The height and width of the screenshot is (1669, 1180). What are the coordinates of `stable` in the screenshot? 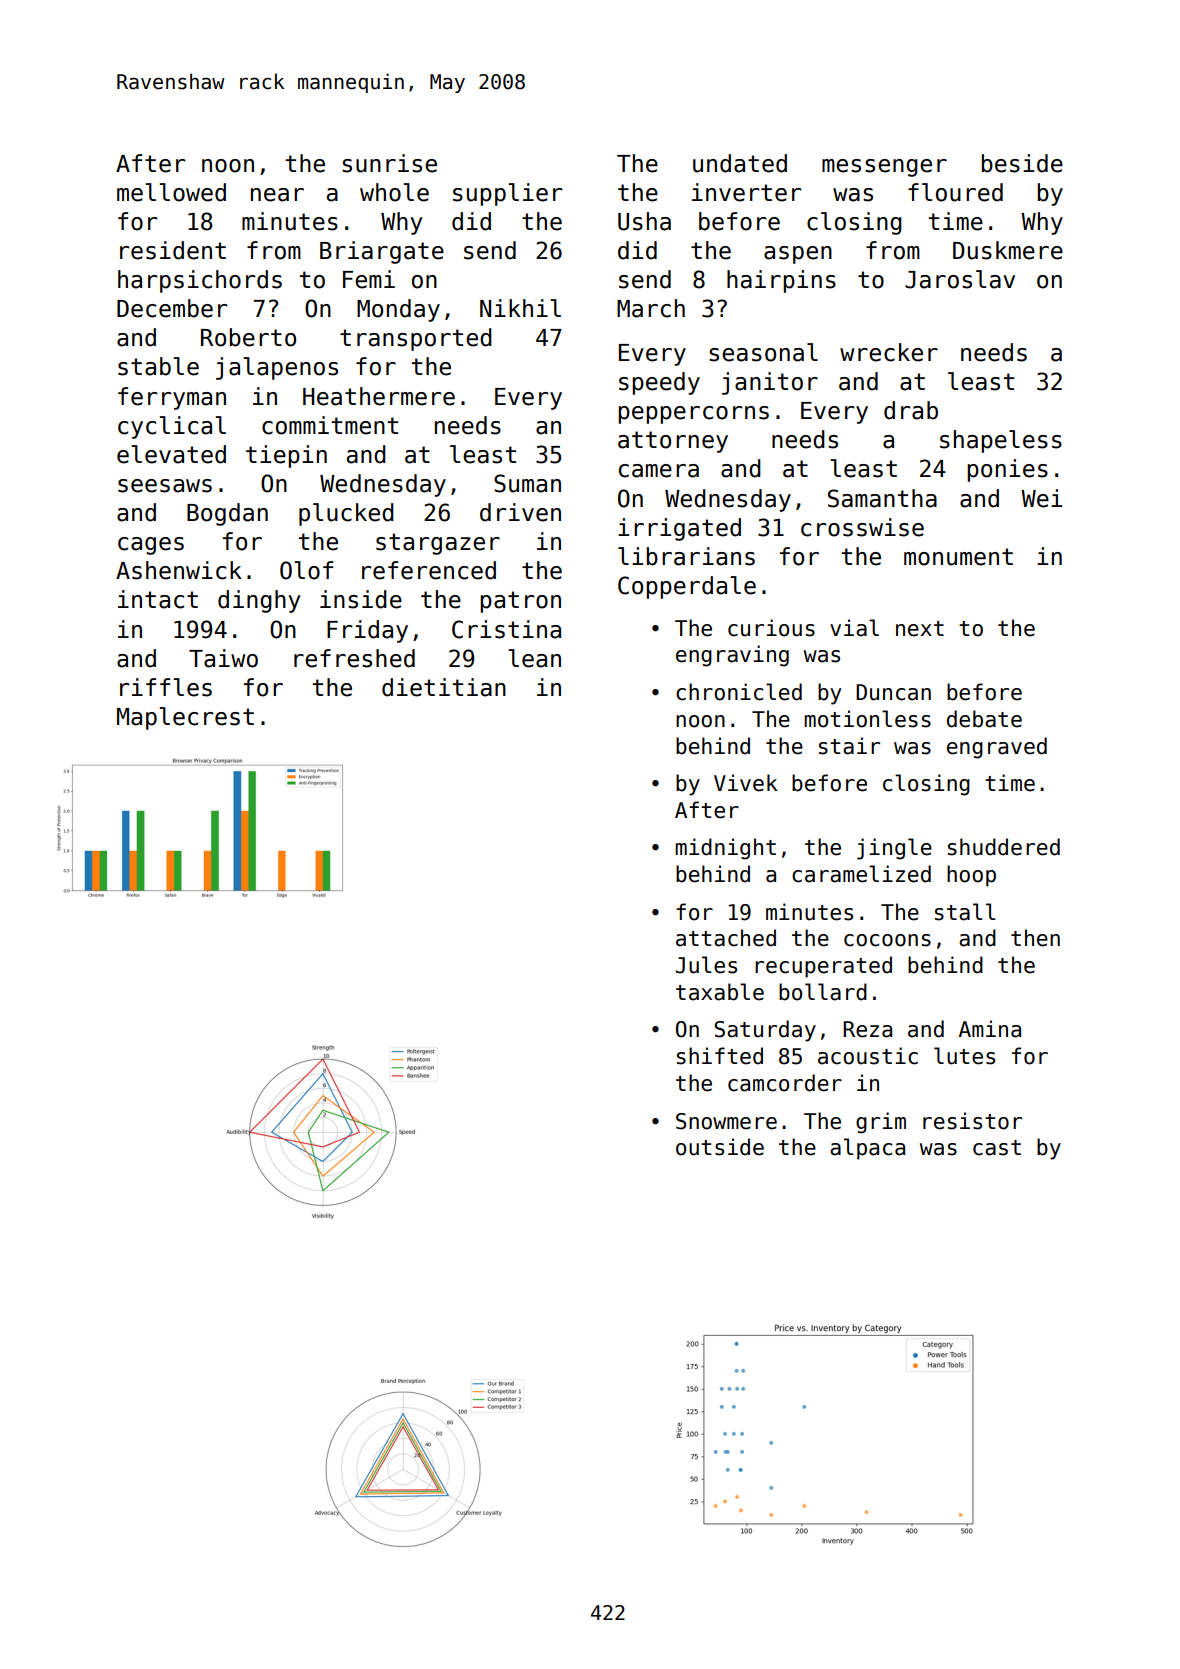 It's located at (158, 366).
